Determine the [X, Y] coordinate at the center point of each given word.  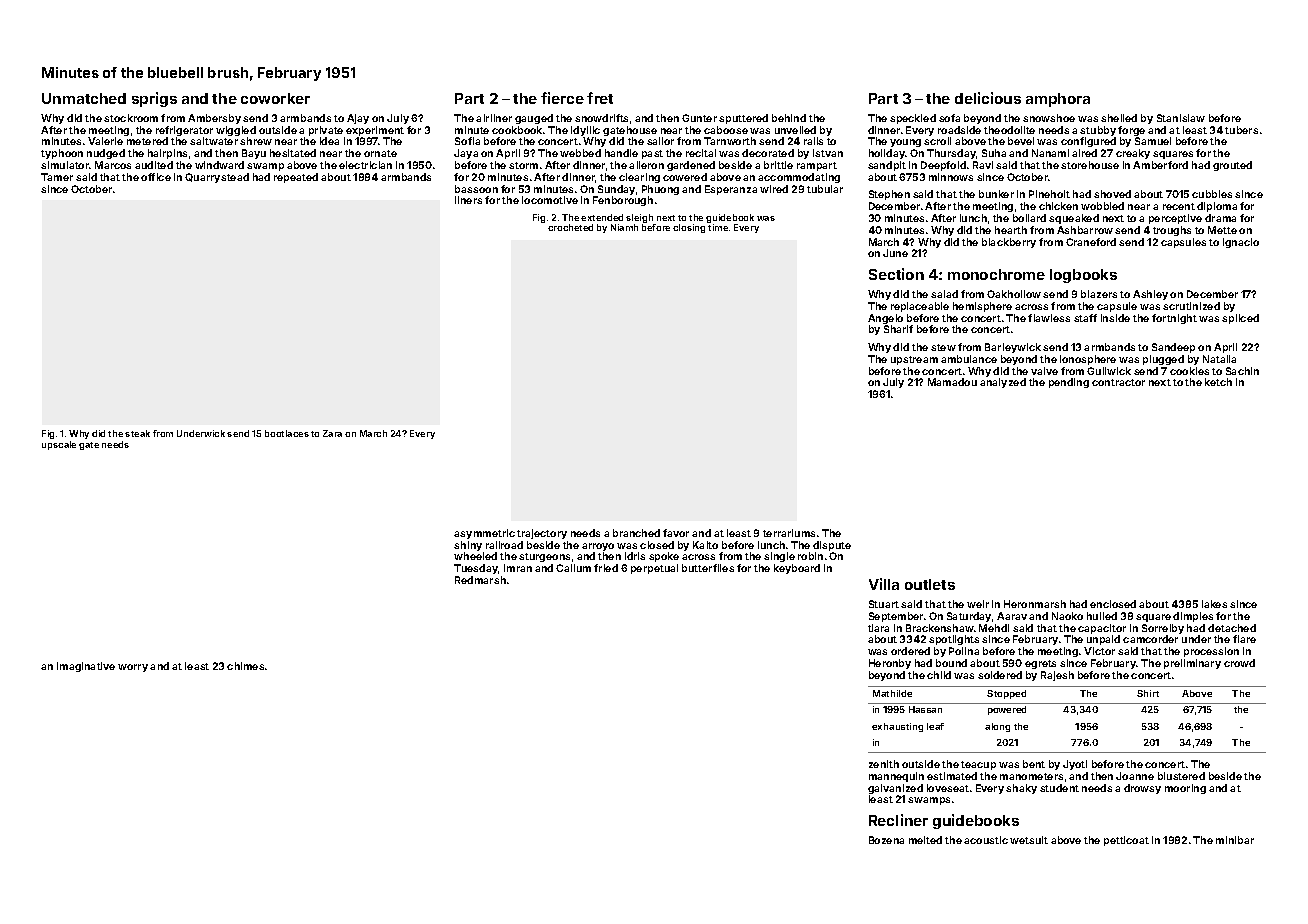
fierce [562, 98]
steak [137, 433]
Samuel [1153, 141]
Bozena [886, 840]
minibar [1235, 840]
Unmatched [84, 98]
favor [676, 533]
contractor [1118, 382]
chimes [245, 666]
